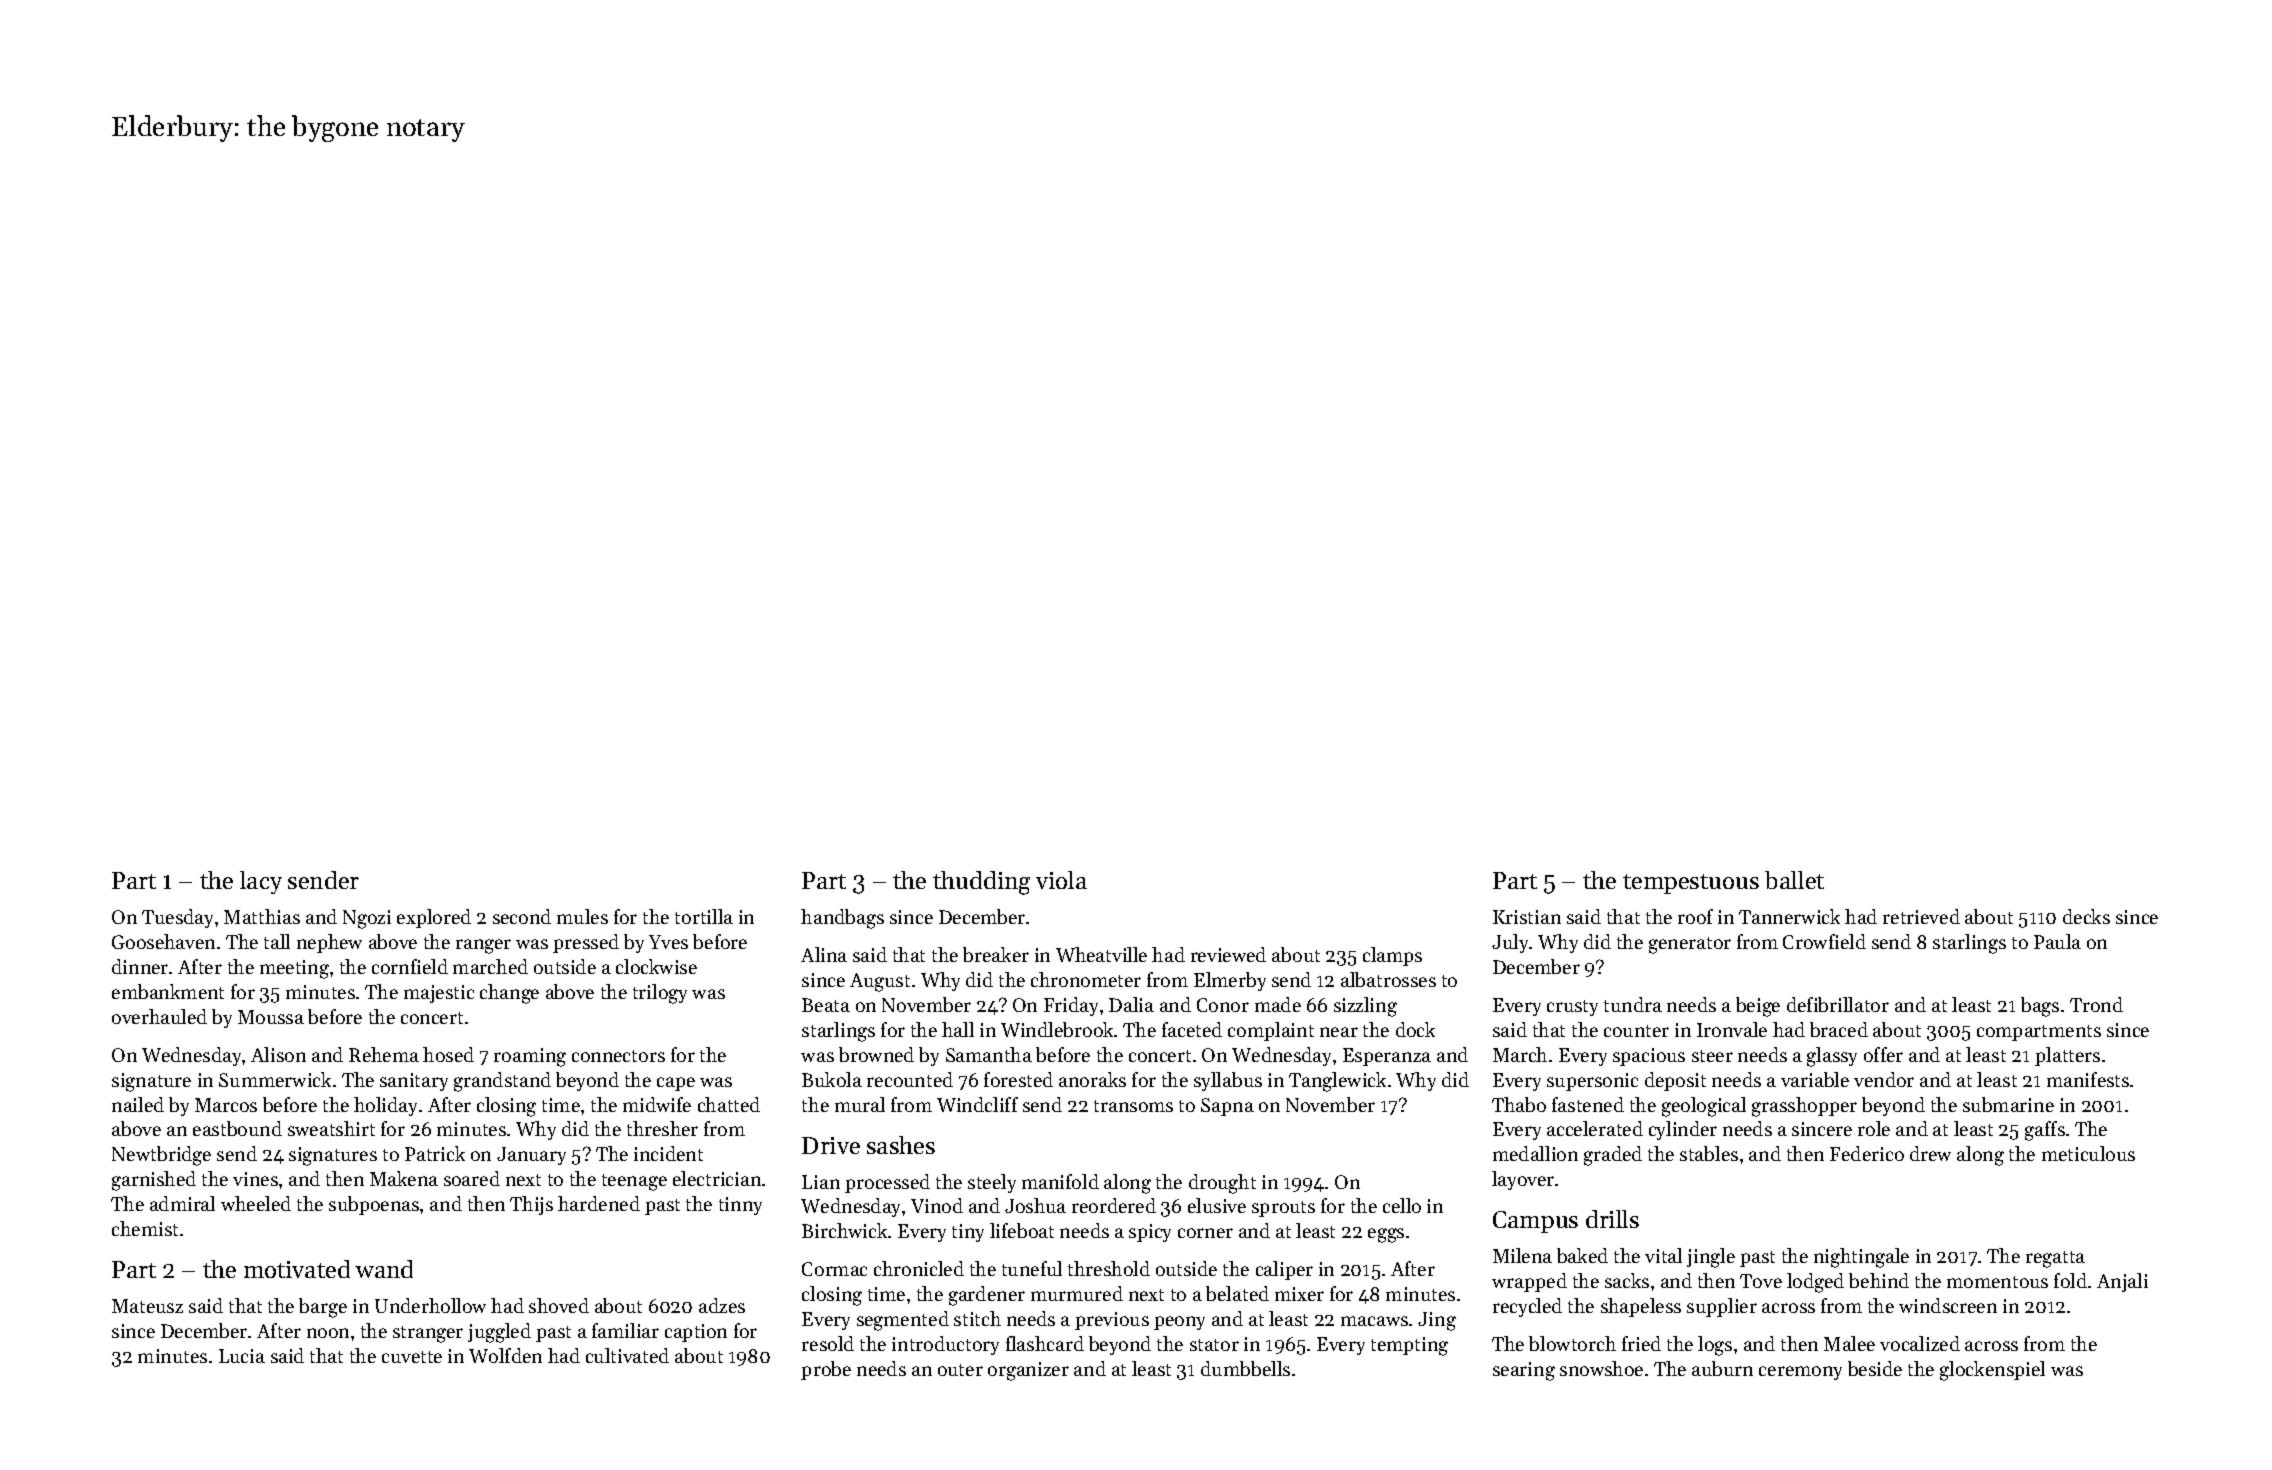 The width and height of the screenshot is (2272, 1470). I want to click on ballet, so click(1794, 880).
